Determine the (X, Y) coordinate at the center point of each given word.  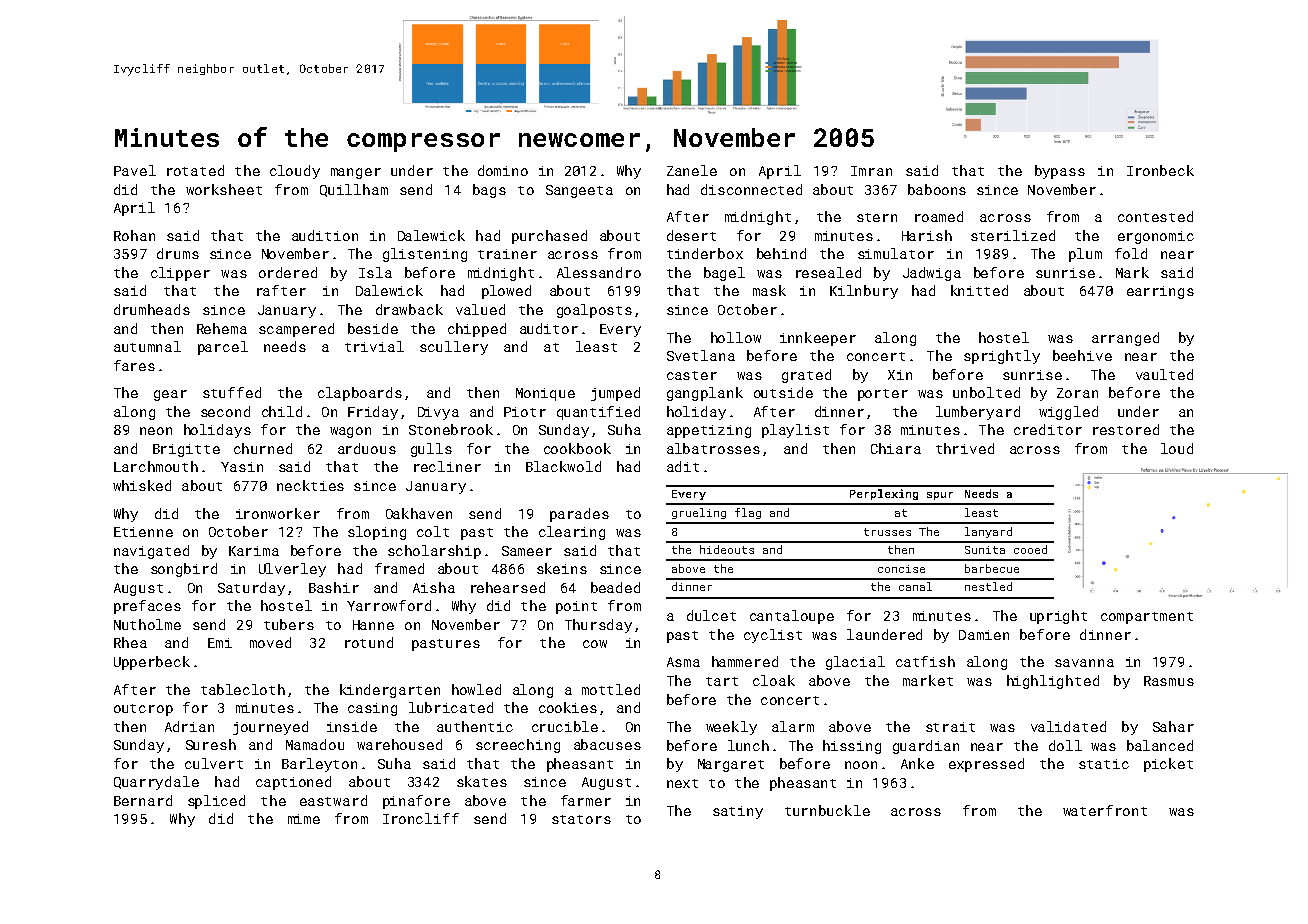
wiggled (1068, 413)
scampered (296, 330)
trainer (507, 254)
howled (476, 689)
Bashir (334, 587)
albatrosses (713, 448)
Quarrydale (156, 783)
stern (877, 217)
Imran (871, 171)
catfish (925, 661)
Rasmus (1169, 681)
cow (595, 644)
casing (372, 709)
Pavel (135, 170)
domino (503, 170)
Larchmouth (156, 466)
